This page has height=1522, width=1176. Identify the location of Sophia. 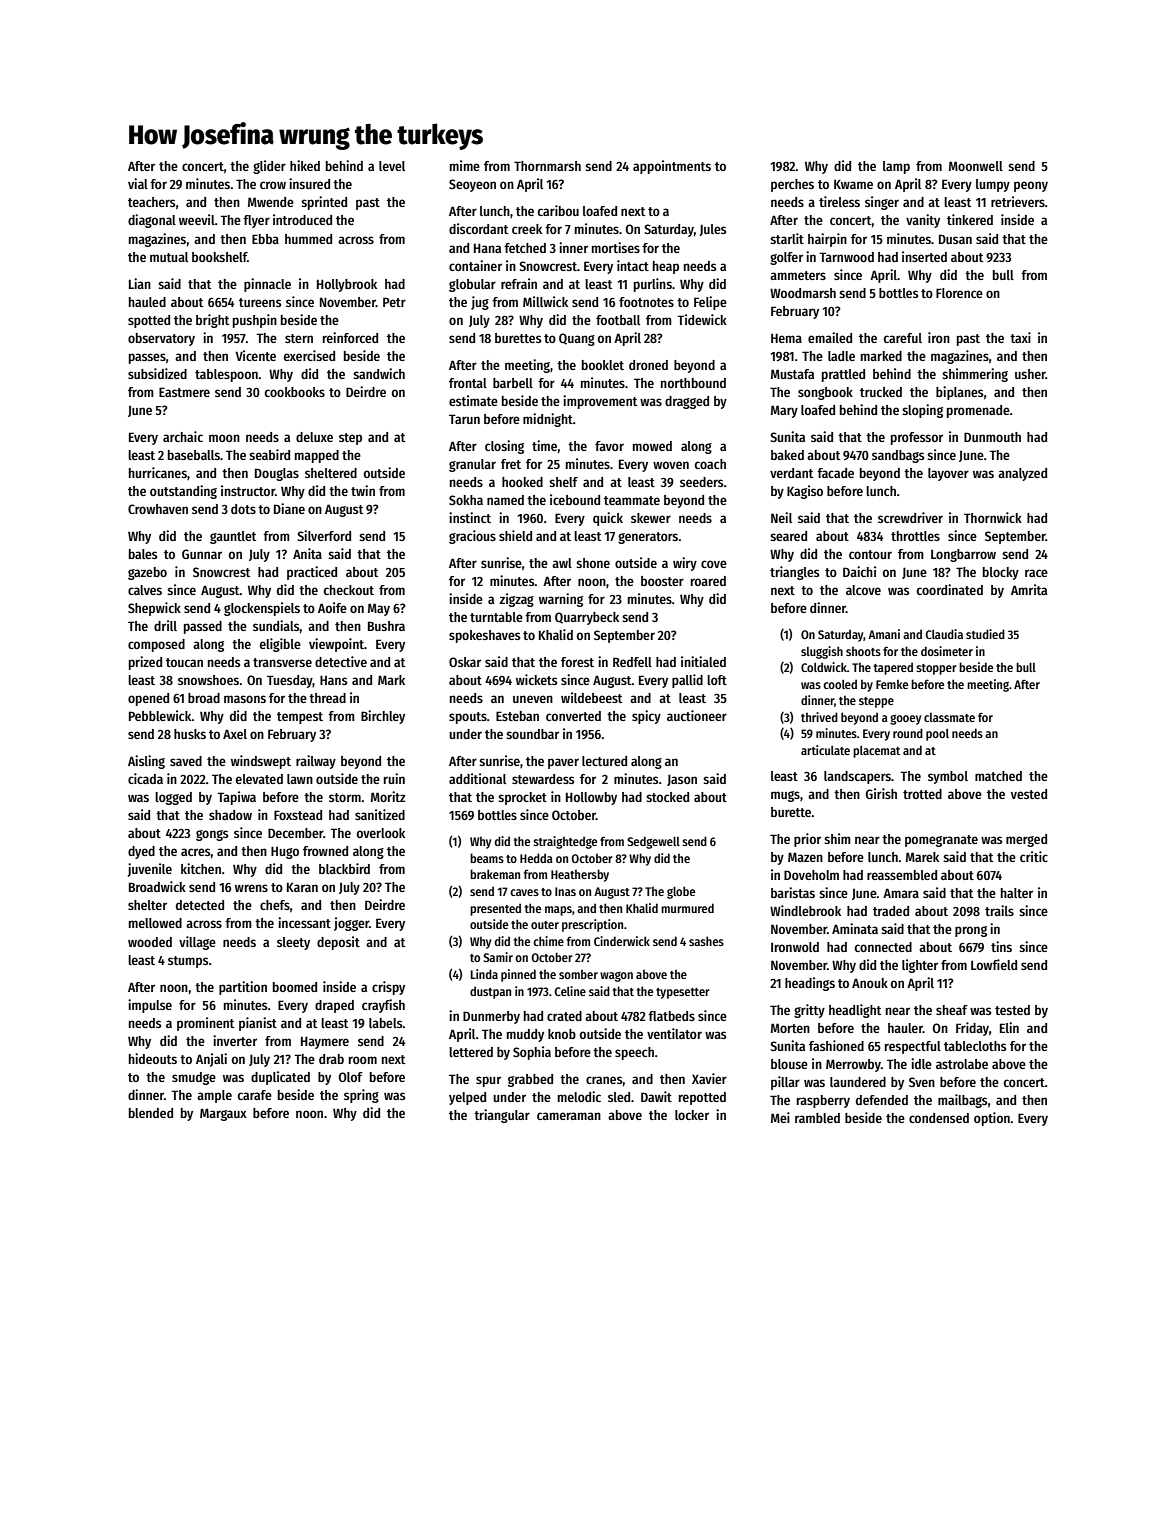
(532, 1053).
